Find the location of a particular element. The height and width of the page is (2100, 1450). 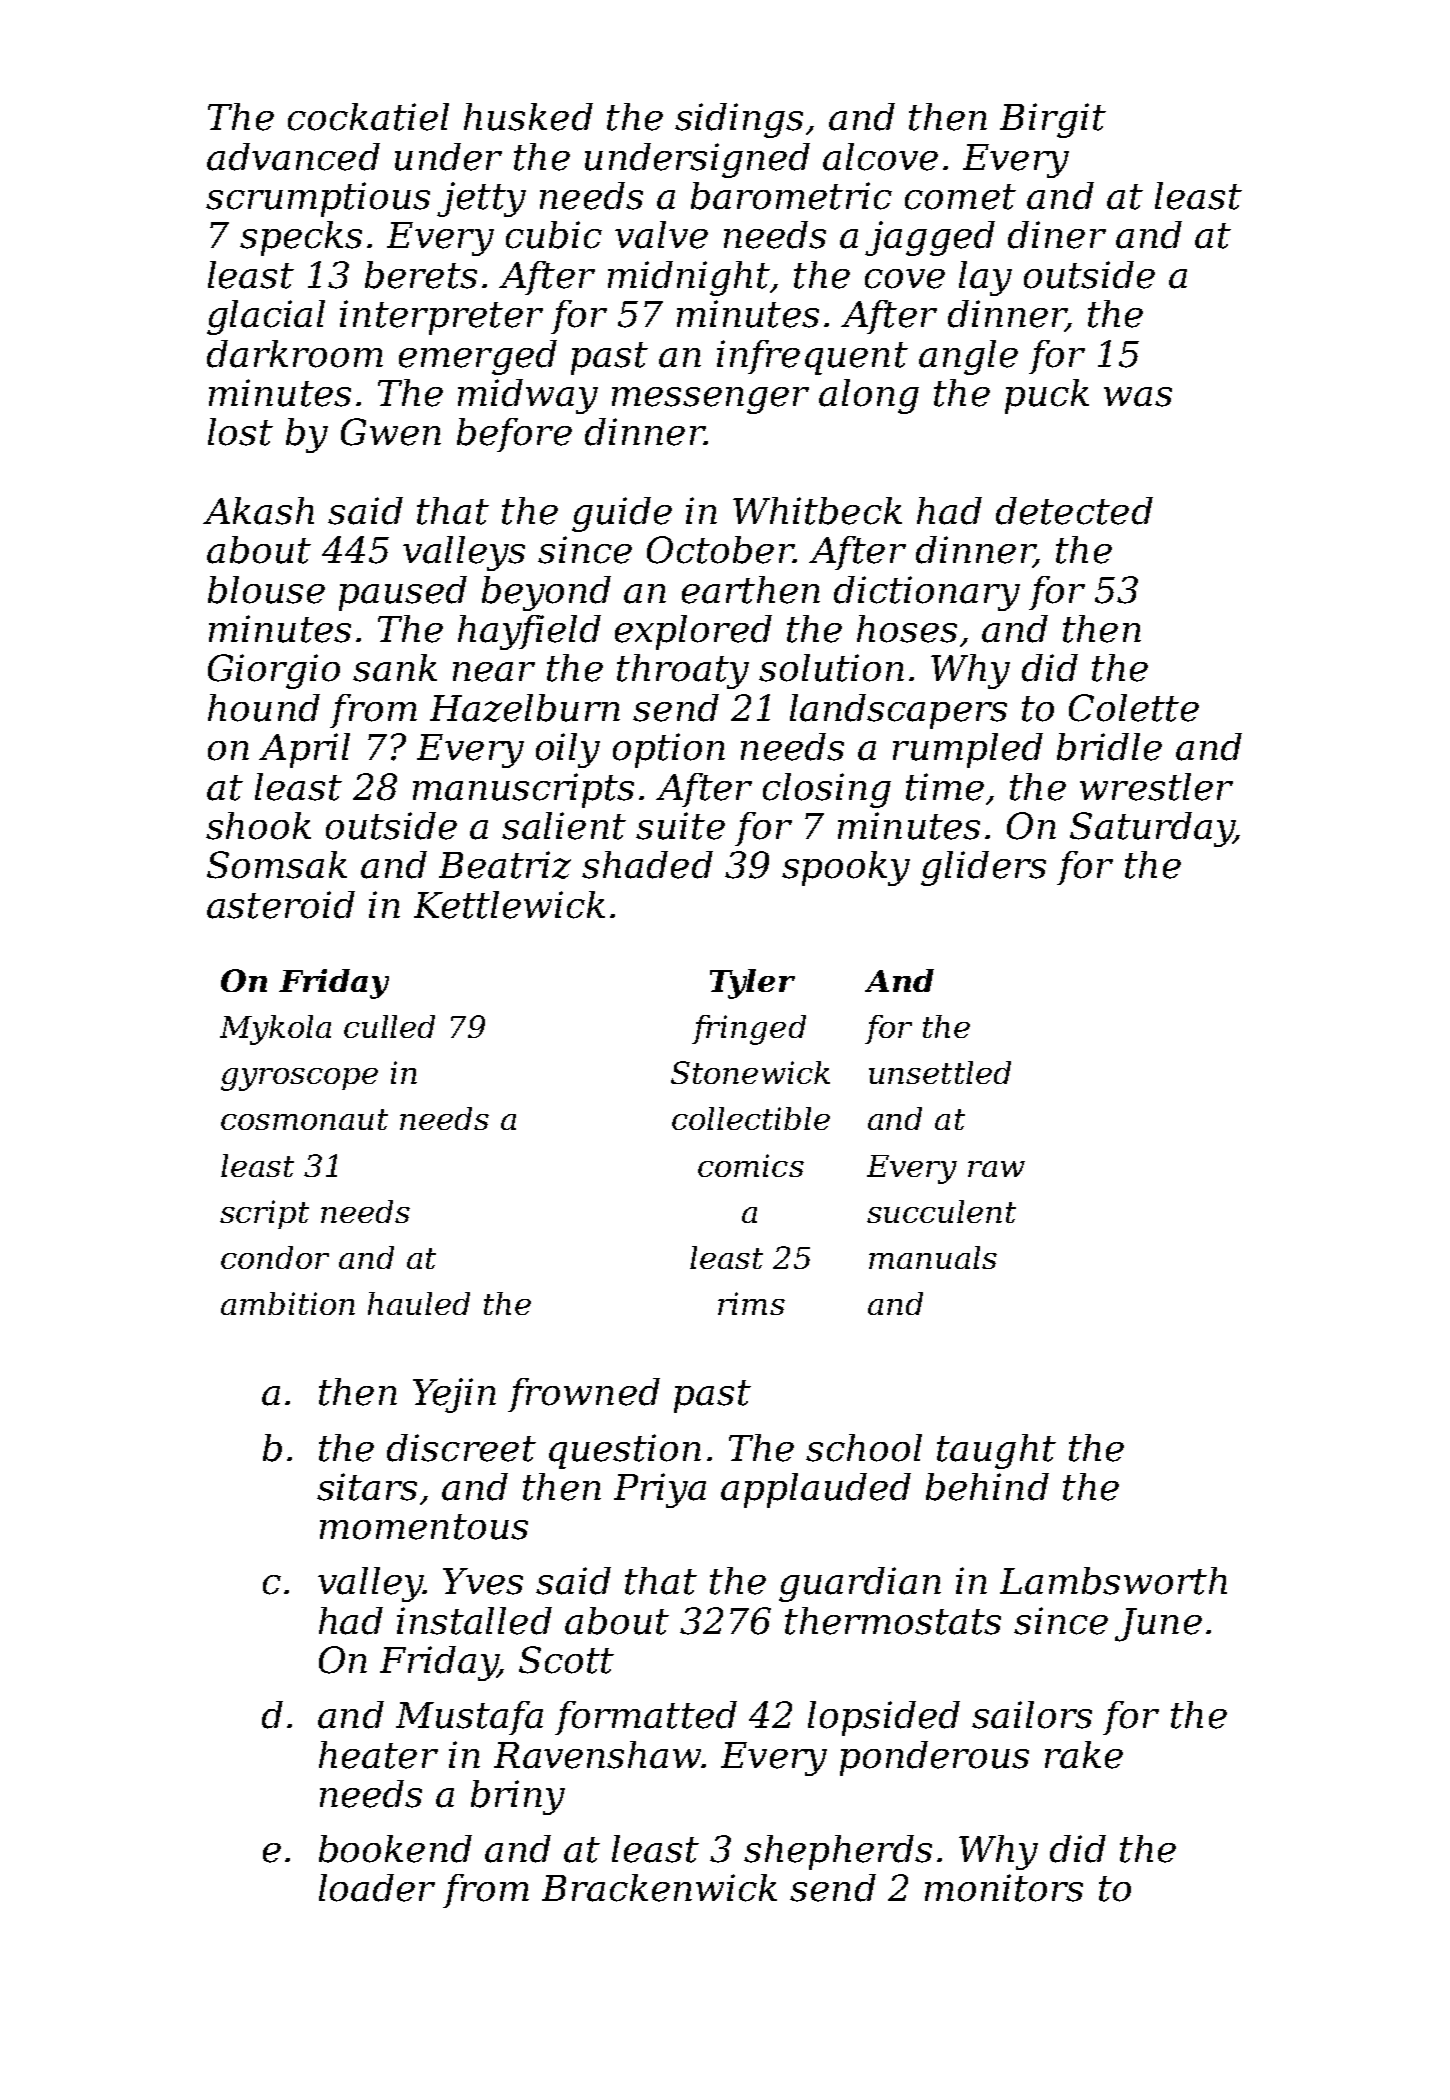

comics is located at coordinates (751, 1165).
